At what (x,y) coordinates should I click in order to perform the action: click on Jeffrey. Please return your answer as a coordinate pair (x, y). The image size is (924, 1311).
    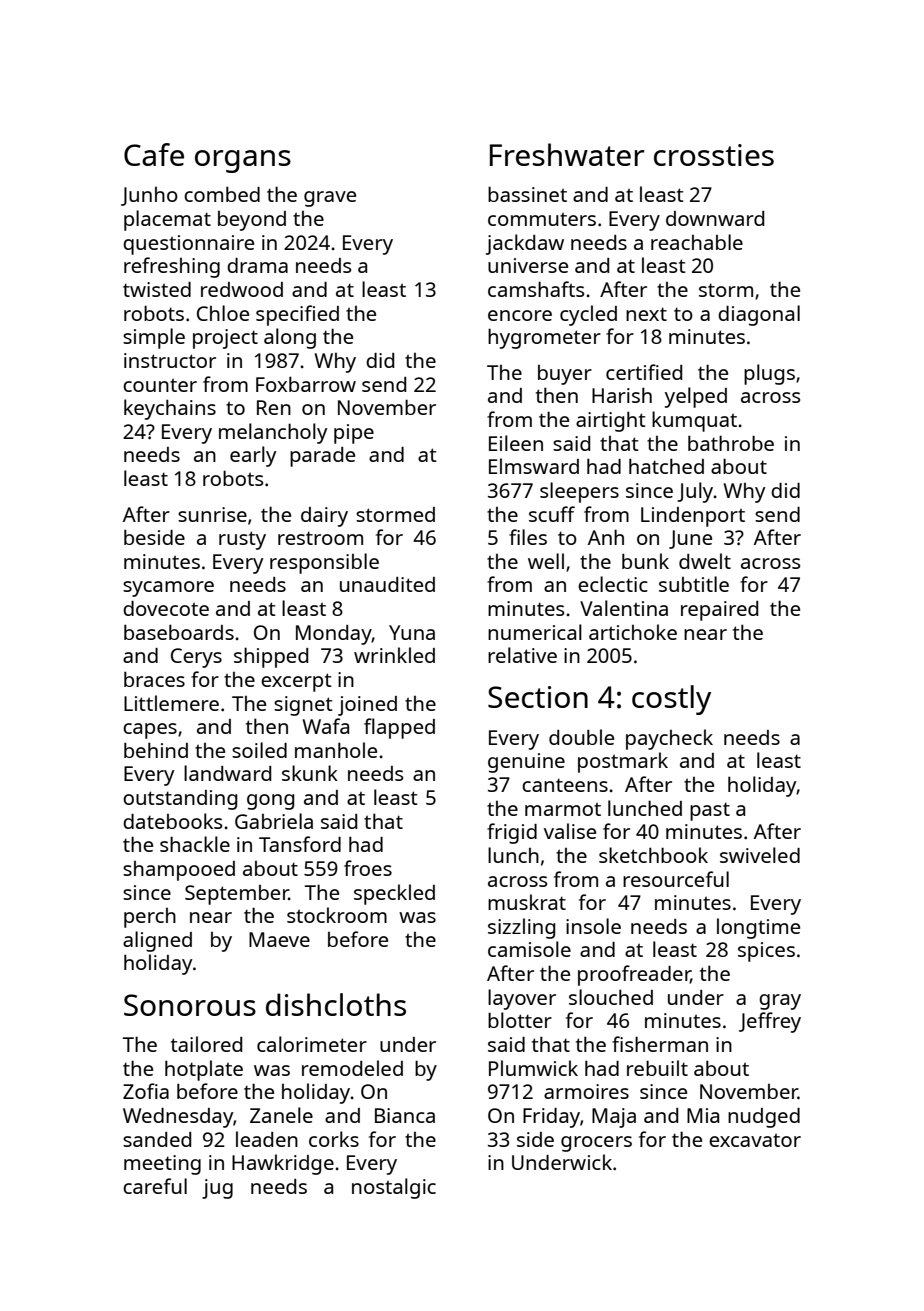
    Looking at the image, I should click on (770, 1022).
